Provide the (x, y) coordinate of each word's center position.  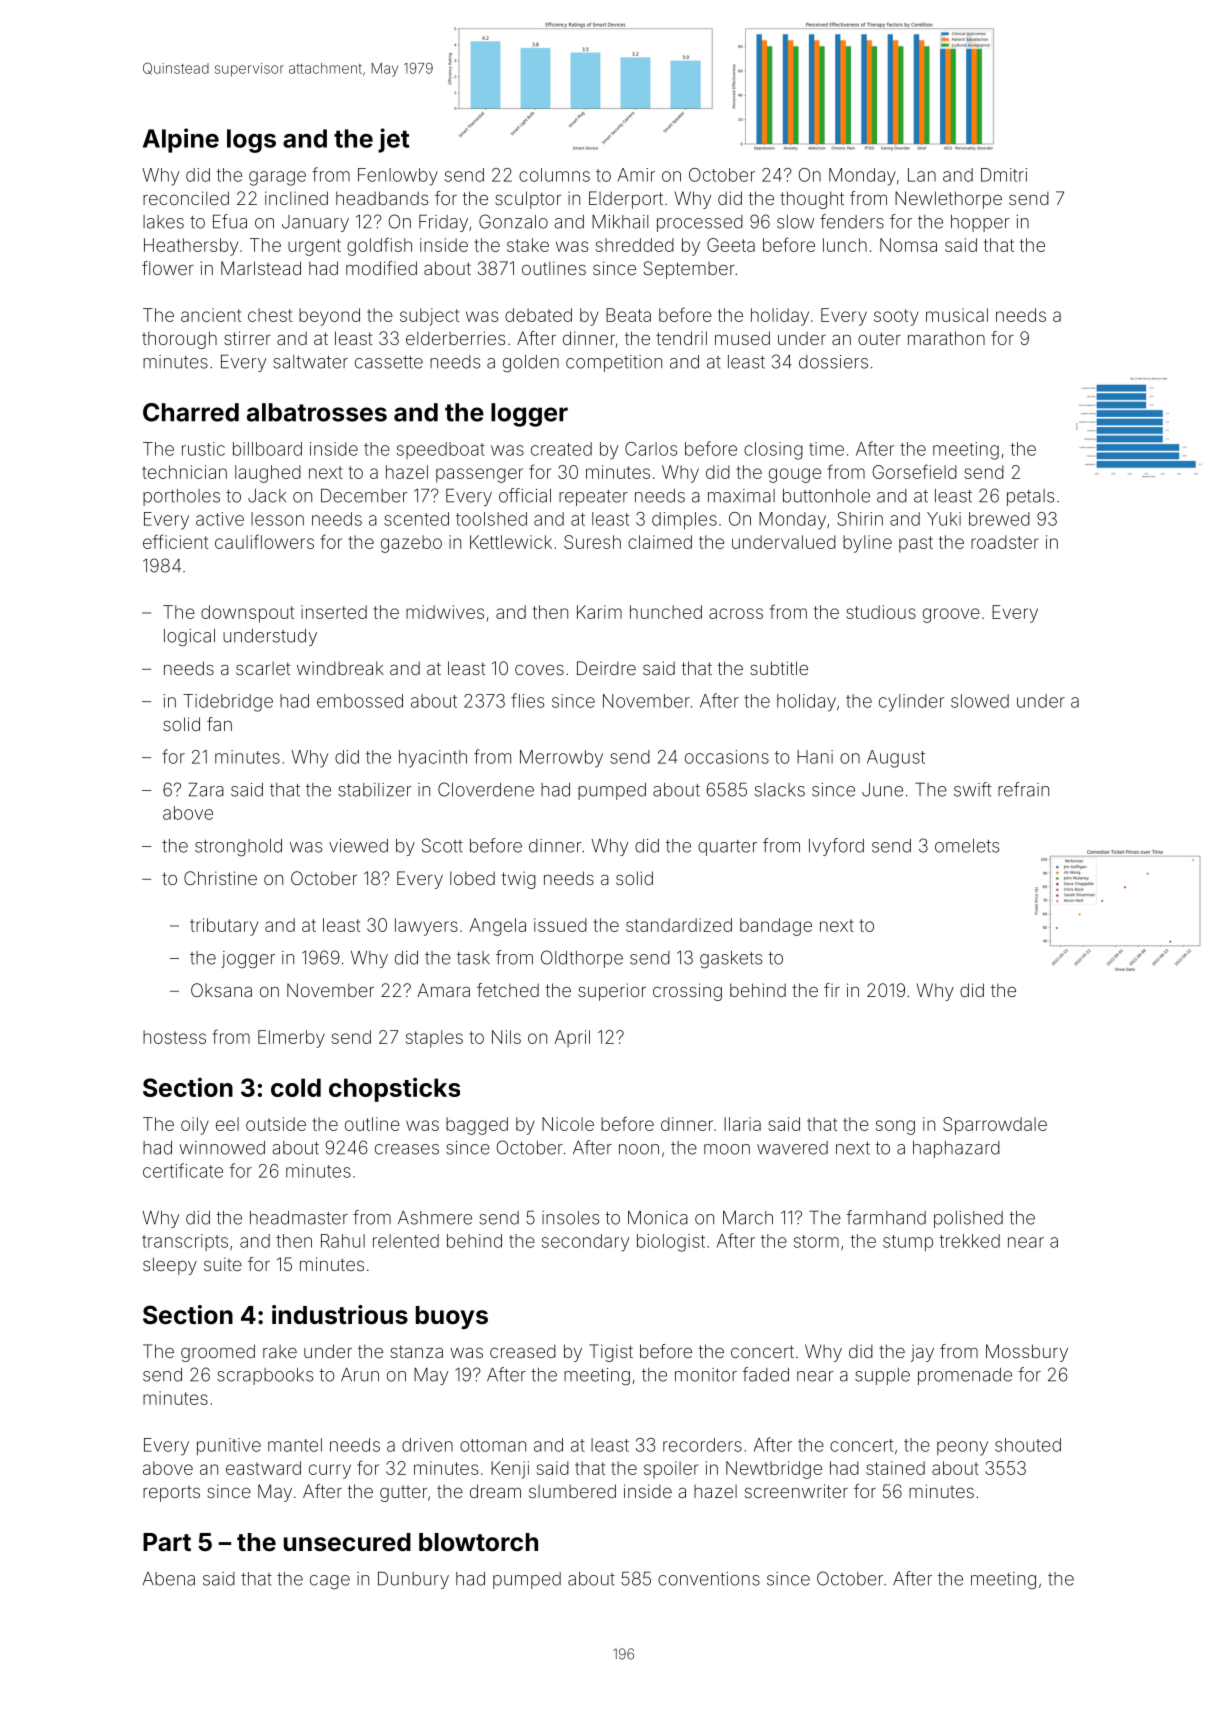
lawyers (426, 927)
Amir (636, 175)
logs (251, 141)
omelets (967, 846)
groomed (218, 1353)
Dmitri (1004, 175)
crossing (687, 992)
